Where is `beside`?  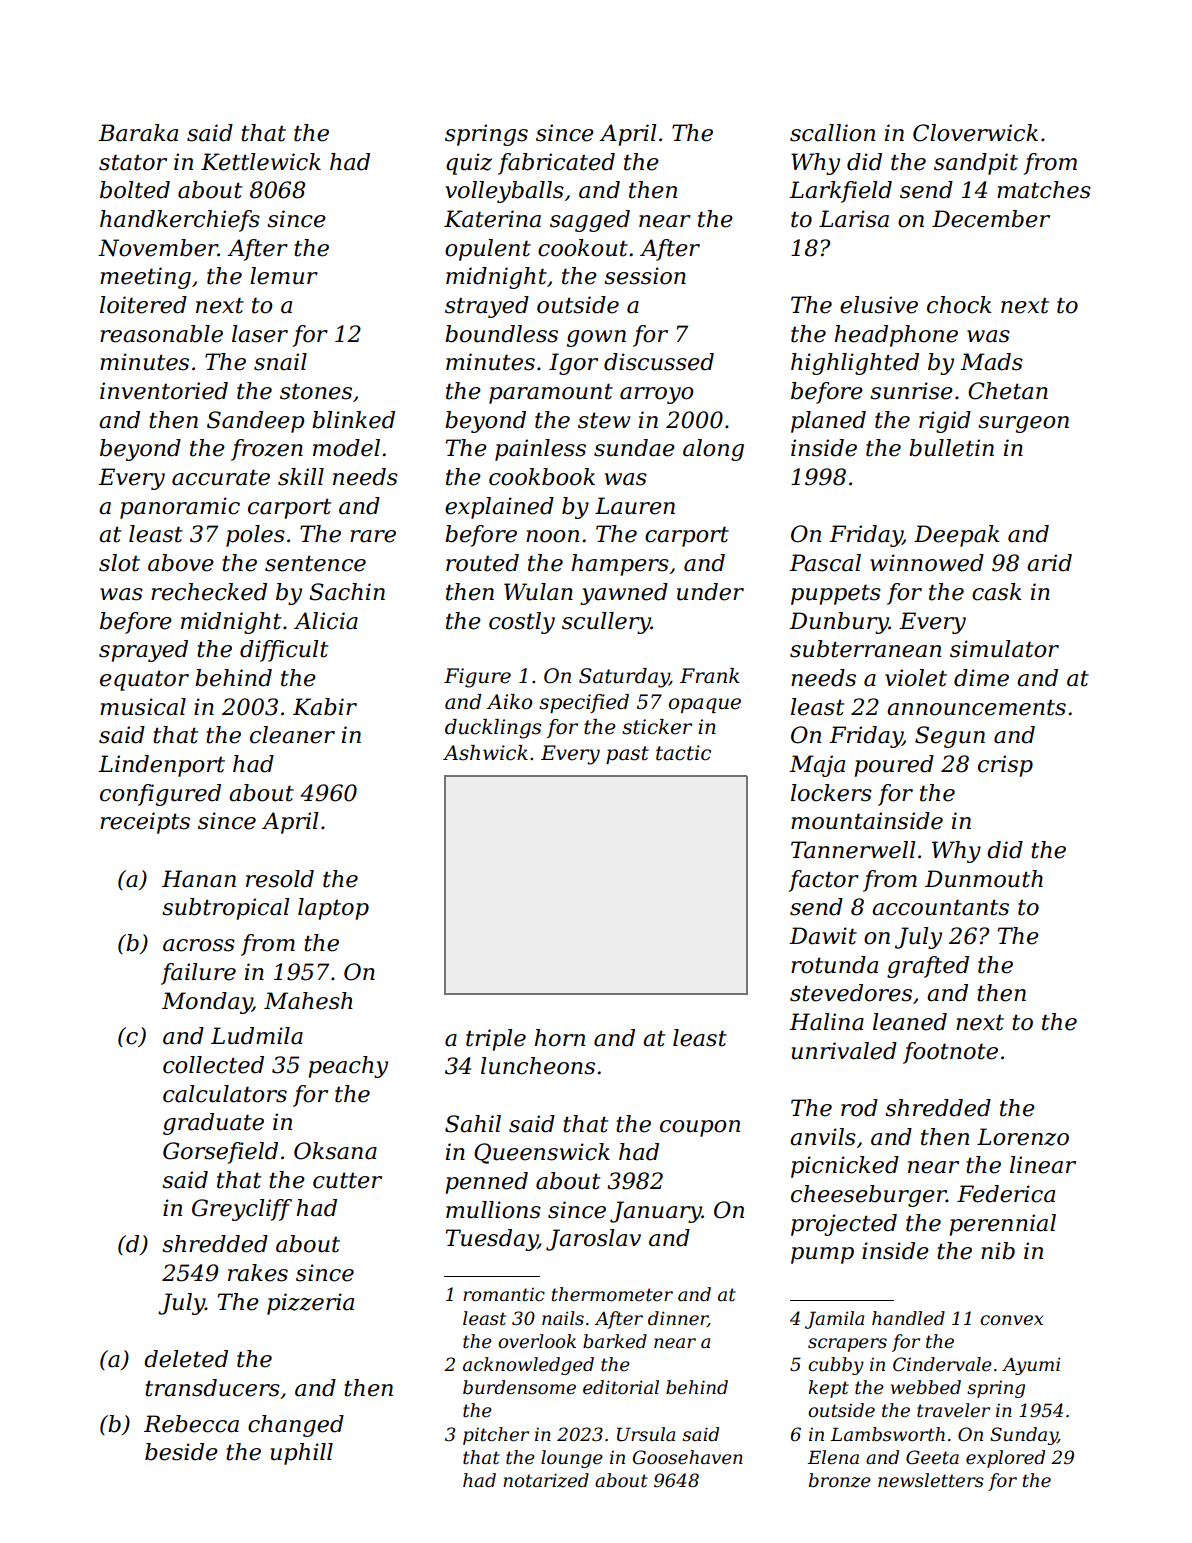
beside is located at coordinates (181, 1452).
